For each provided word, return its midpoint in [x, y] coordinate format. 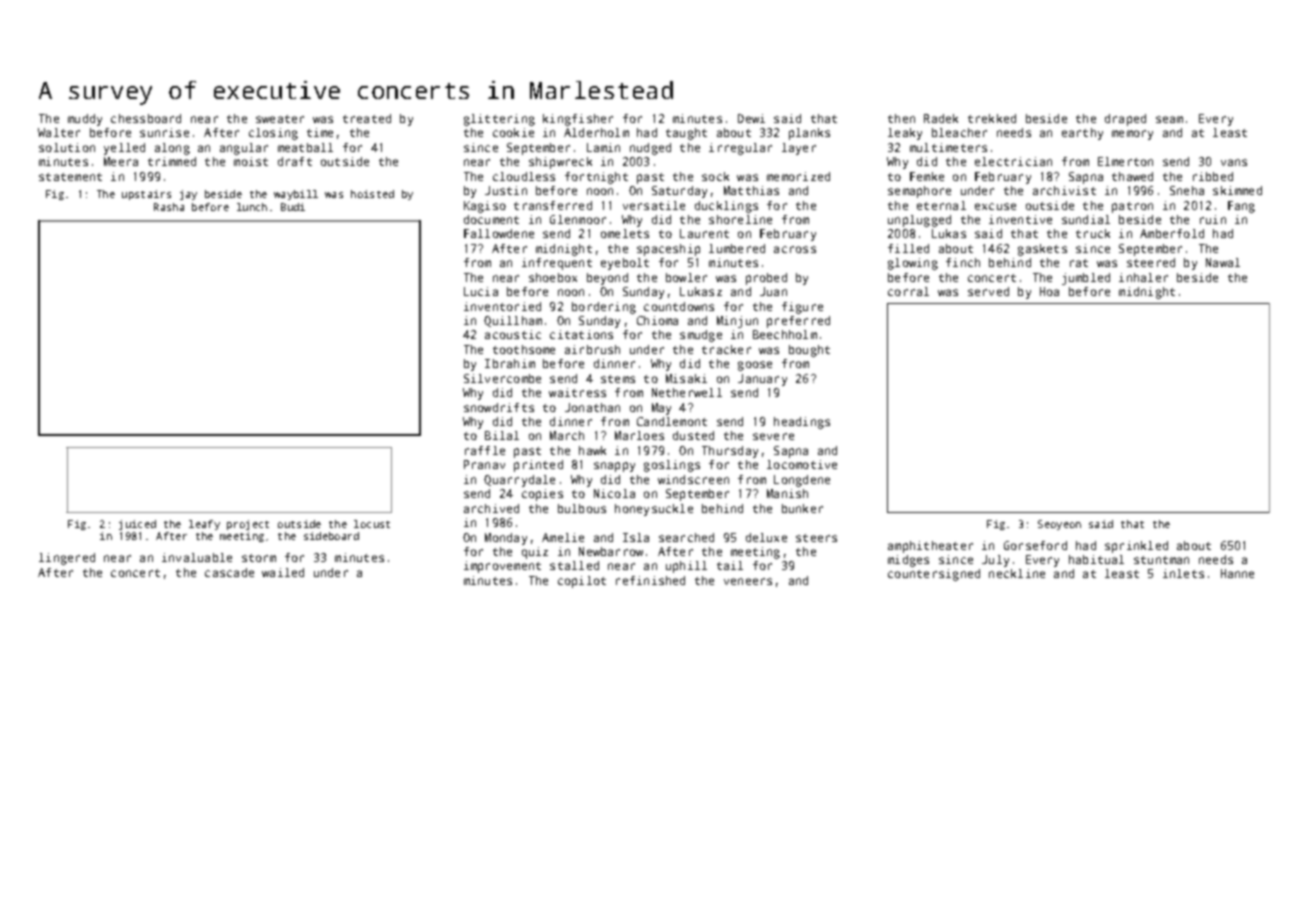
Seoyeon [1059, 525]
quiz [535, 553]
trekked [992, 118]
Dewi [751, 118]
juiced [137, 525]
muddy [85, 120]
